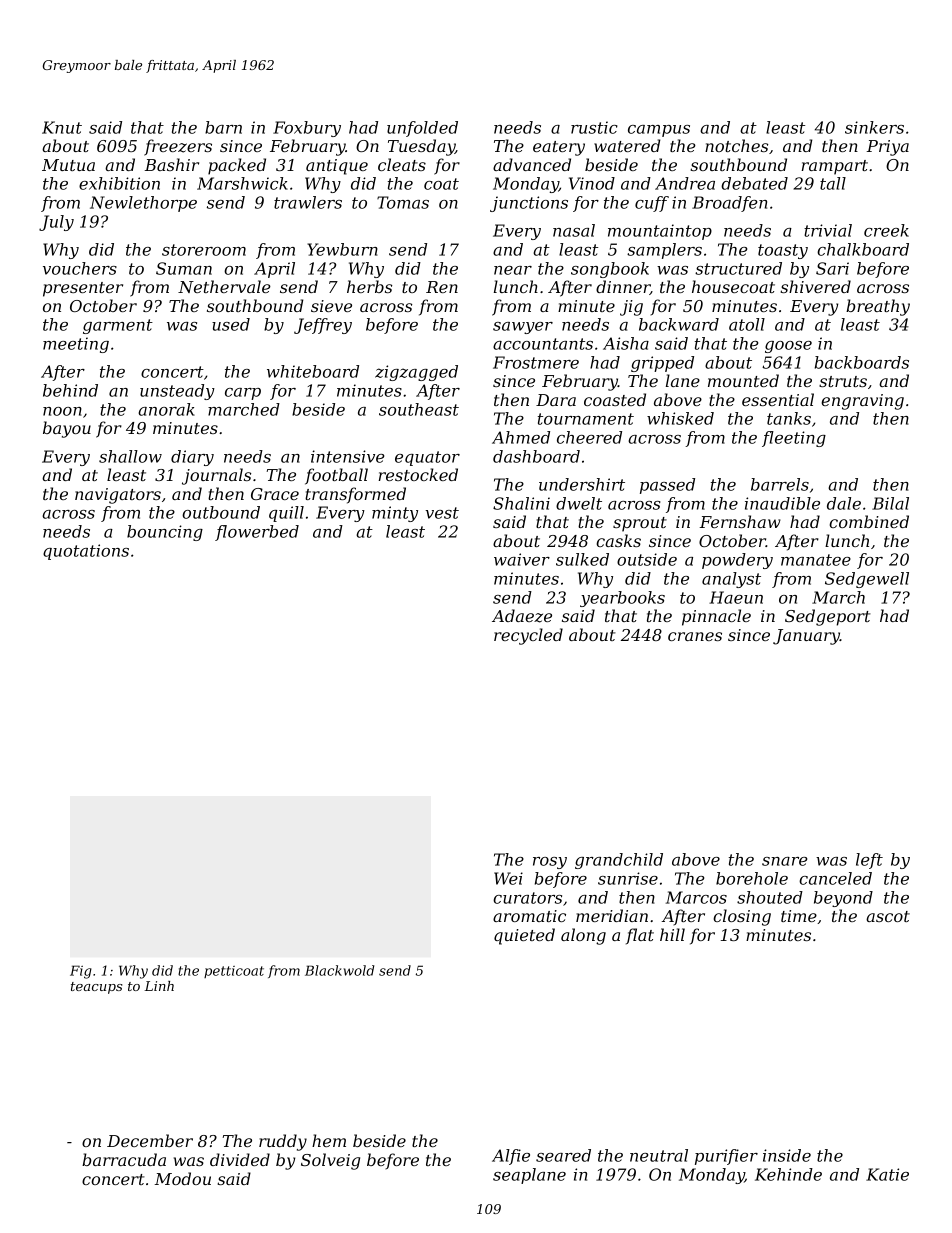 The height and width of the screenshot is (1233, 952). I want to click on dale, so click(844, 503).
